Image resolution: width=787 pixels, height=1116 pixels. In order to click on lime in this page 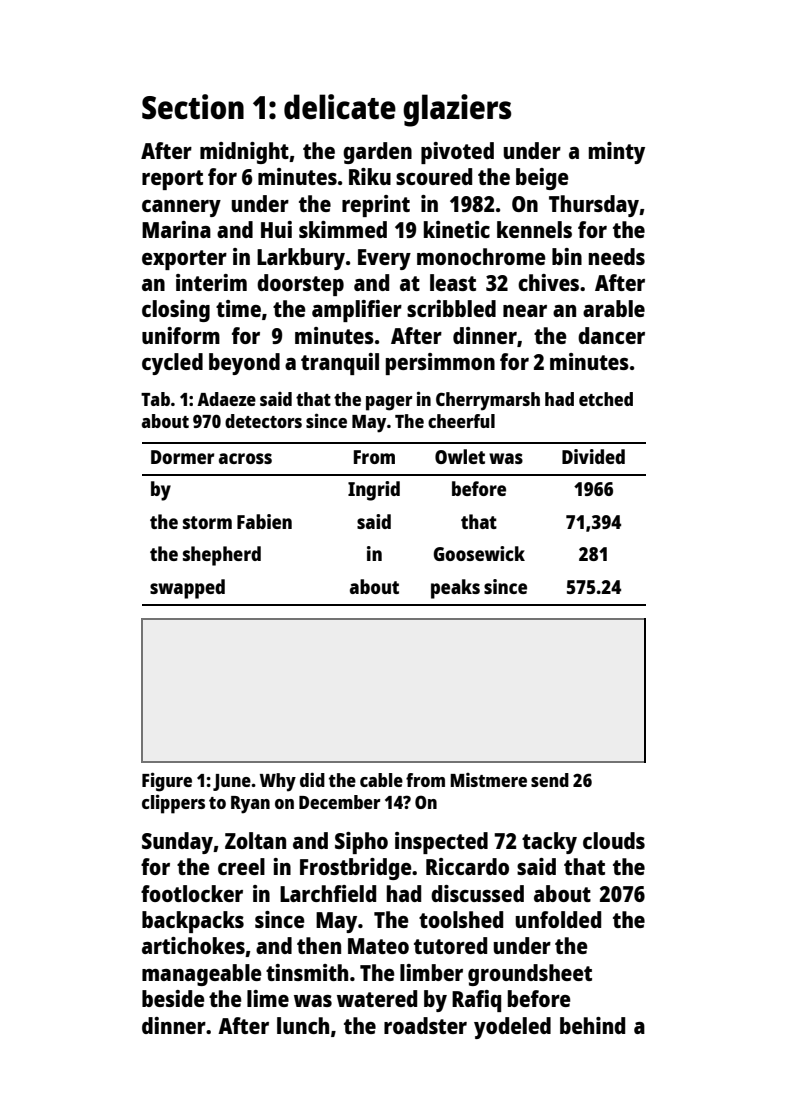, I will do `click(268, 998)`.
